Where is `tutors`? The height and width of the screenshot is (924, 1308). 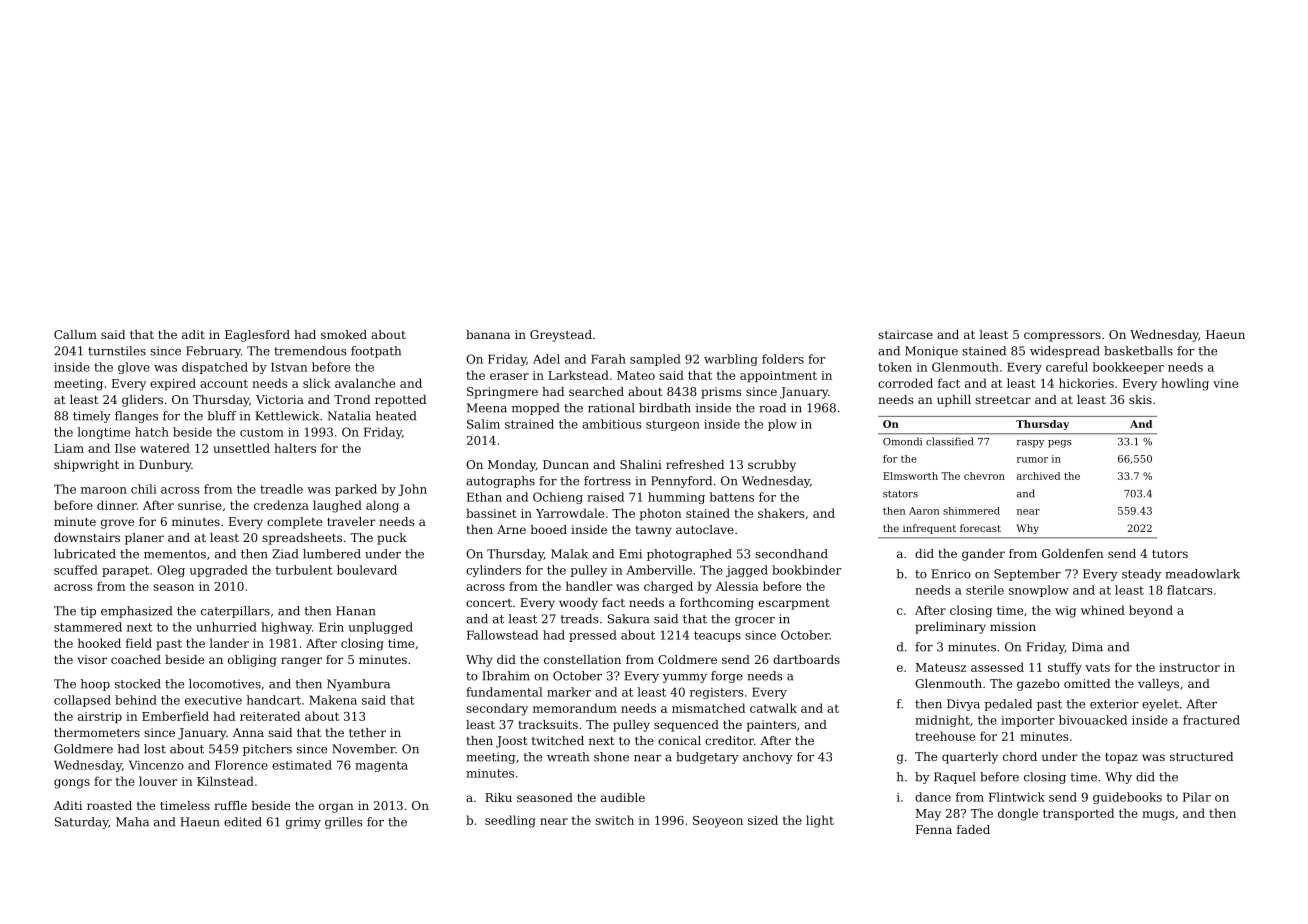 tutors is located at coordinates (1170, 554).
